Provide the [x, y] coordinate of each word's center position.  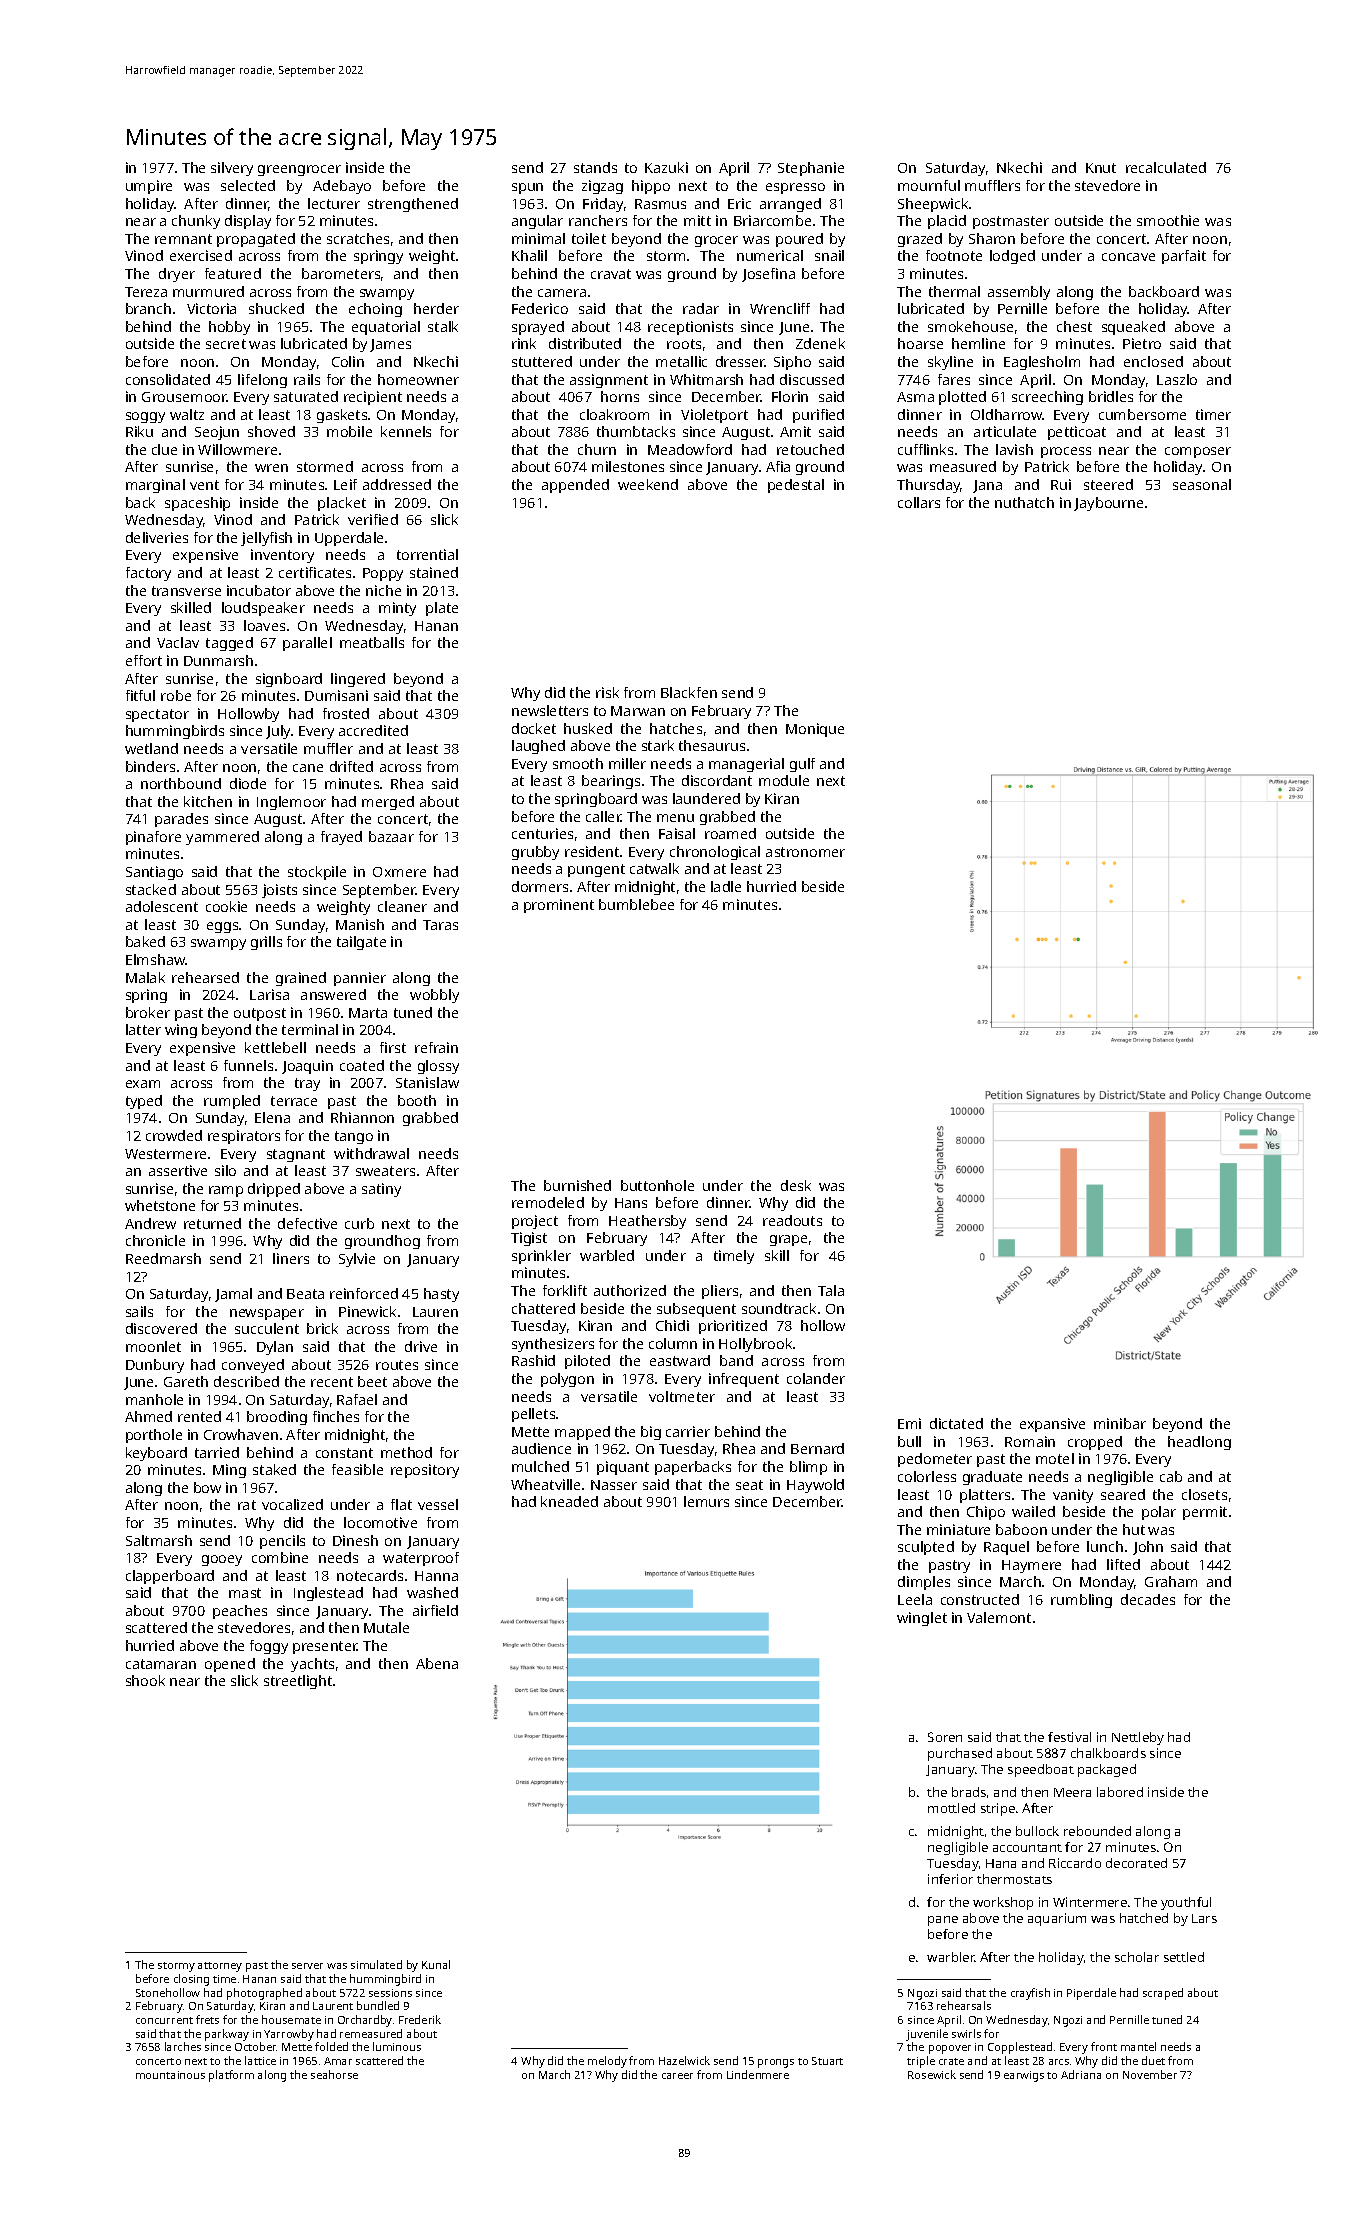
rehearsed [205, 977]
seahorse [334, 2074]
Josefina [768, 275]
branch [148, 308]
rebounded [1097, 1831]
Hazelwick [684, 2060]
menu [675, 818]
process [1066, 452]
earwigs [1024, 2076]
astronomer [805, 852]
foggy [269, 1647]
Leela [915, 1599]
